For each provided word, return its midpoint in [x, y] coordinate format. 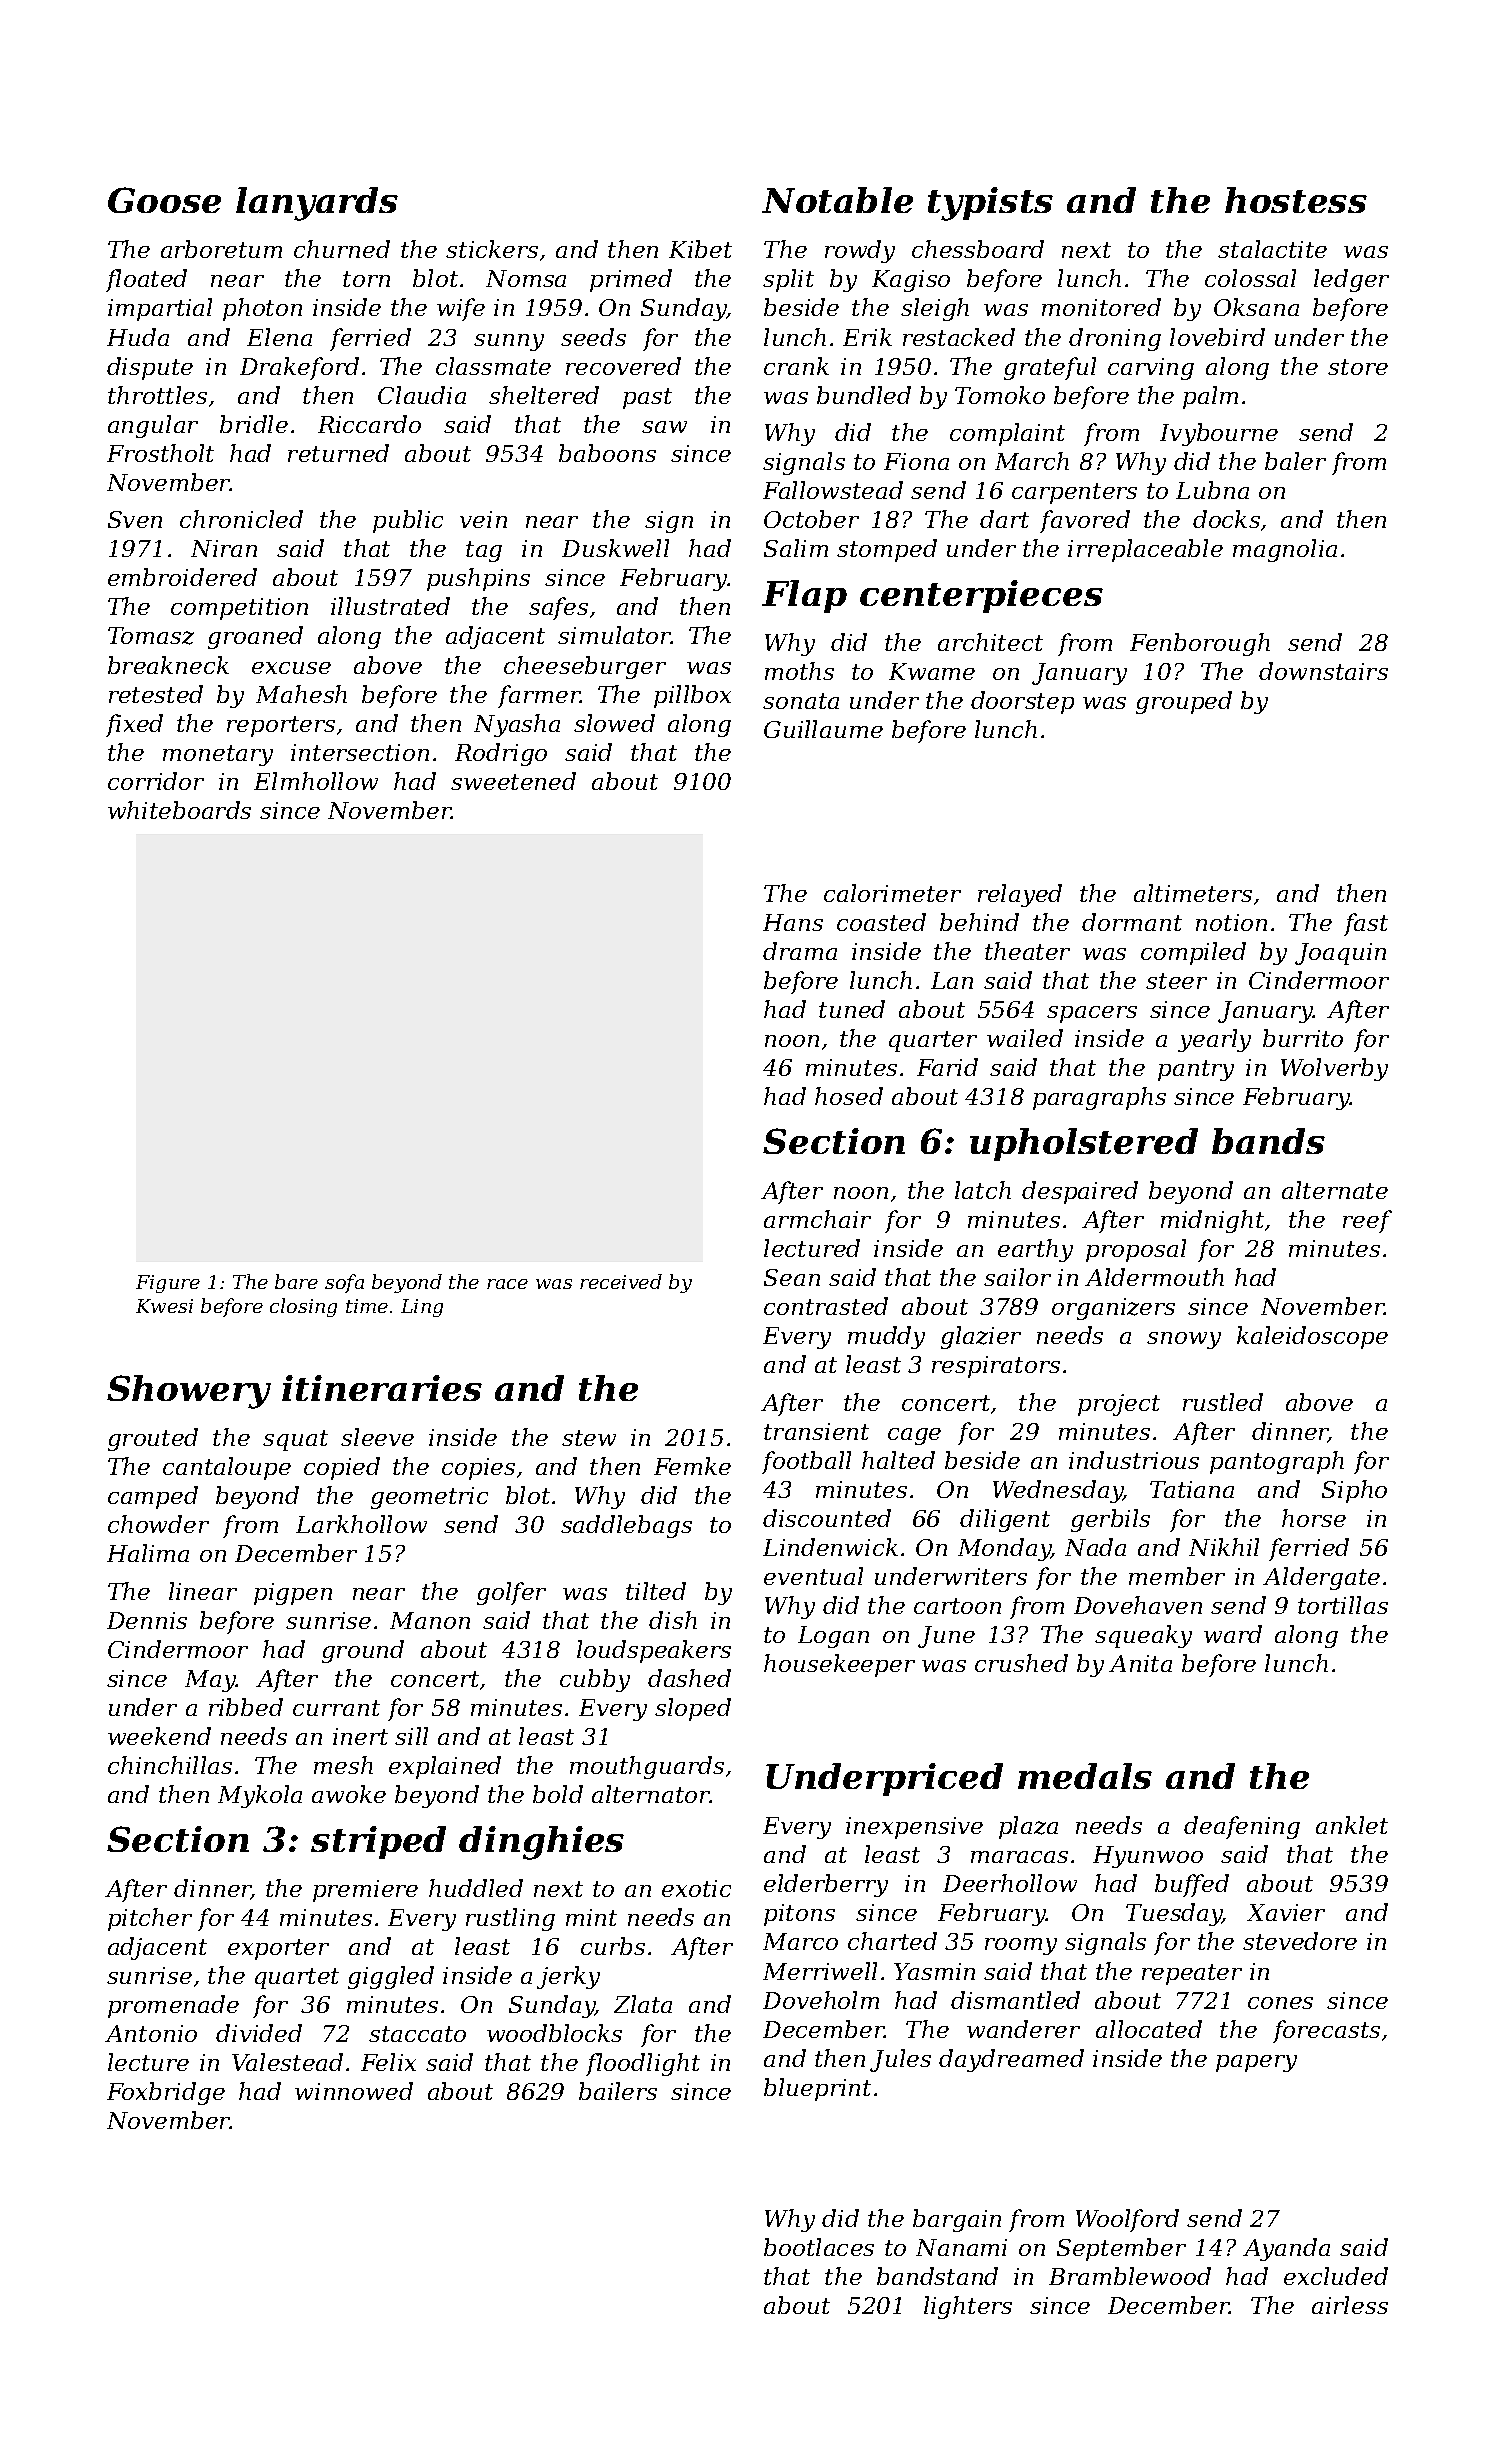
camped [153, 1497]
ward [1233, 1634]
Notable [837, 200]
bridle [254, 424]
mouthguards [647, 1767]
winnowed [354, 2091]
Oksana [1256, 307]
